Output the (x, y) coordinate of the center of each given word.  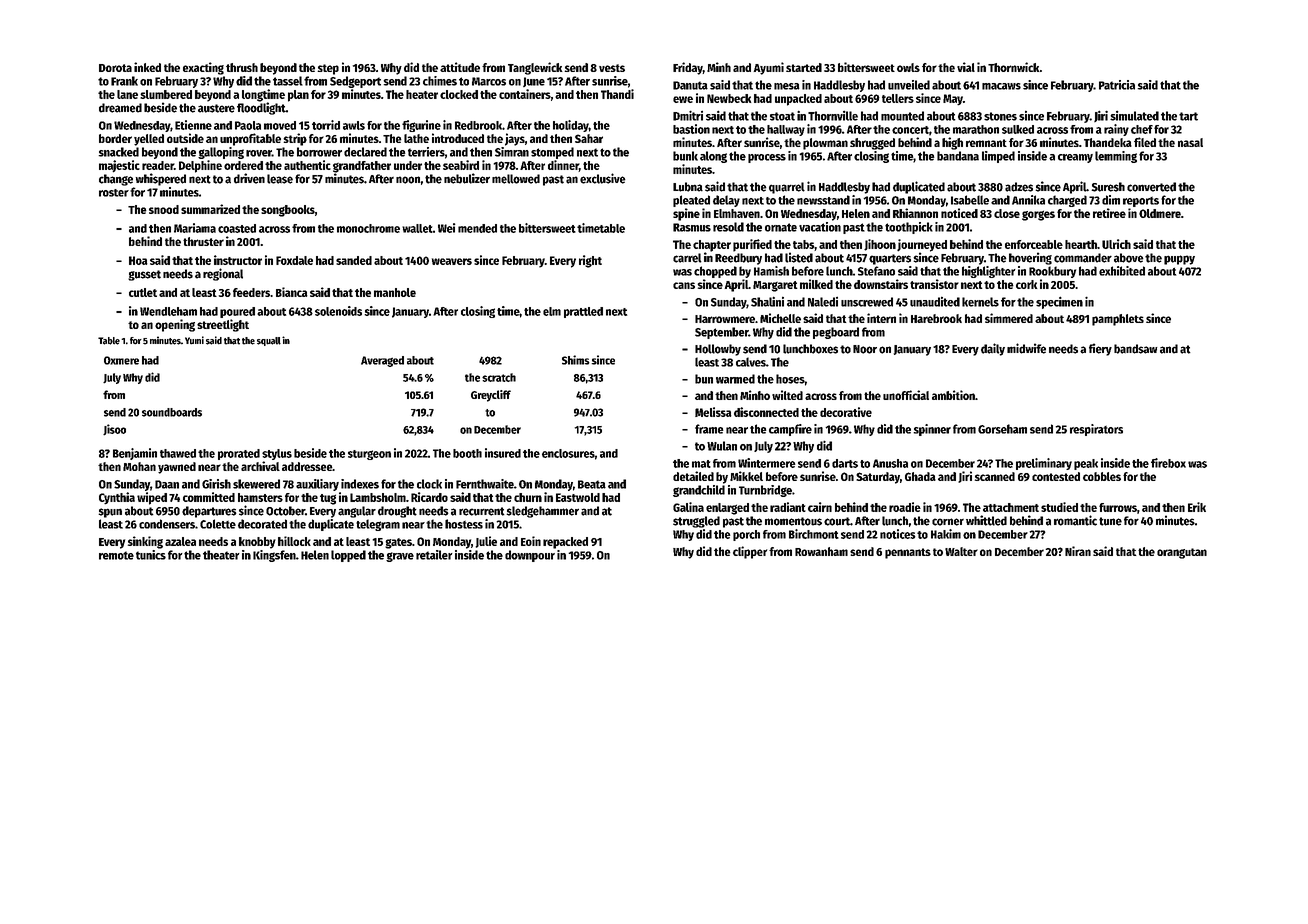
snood (164, 209)
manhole (395, 292)
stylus (277, 454)
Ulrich (1116, 244)
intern (881, 318)
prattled (583, 312)
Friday (688, 68)
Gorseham (1002, 429)
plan (298, 96)
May (953, 100)
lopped (348, 556)
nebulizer (467, 178)
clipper (750, 552)
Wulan (722, 446)
